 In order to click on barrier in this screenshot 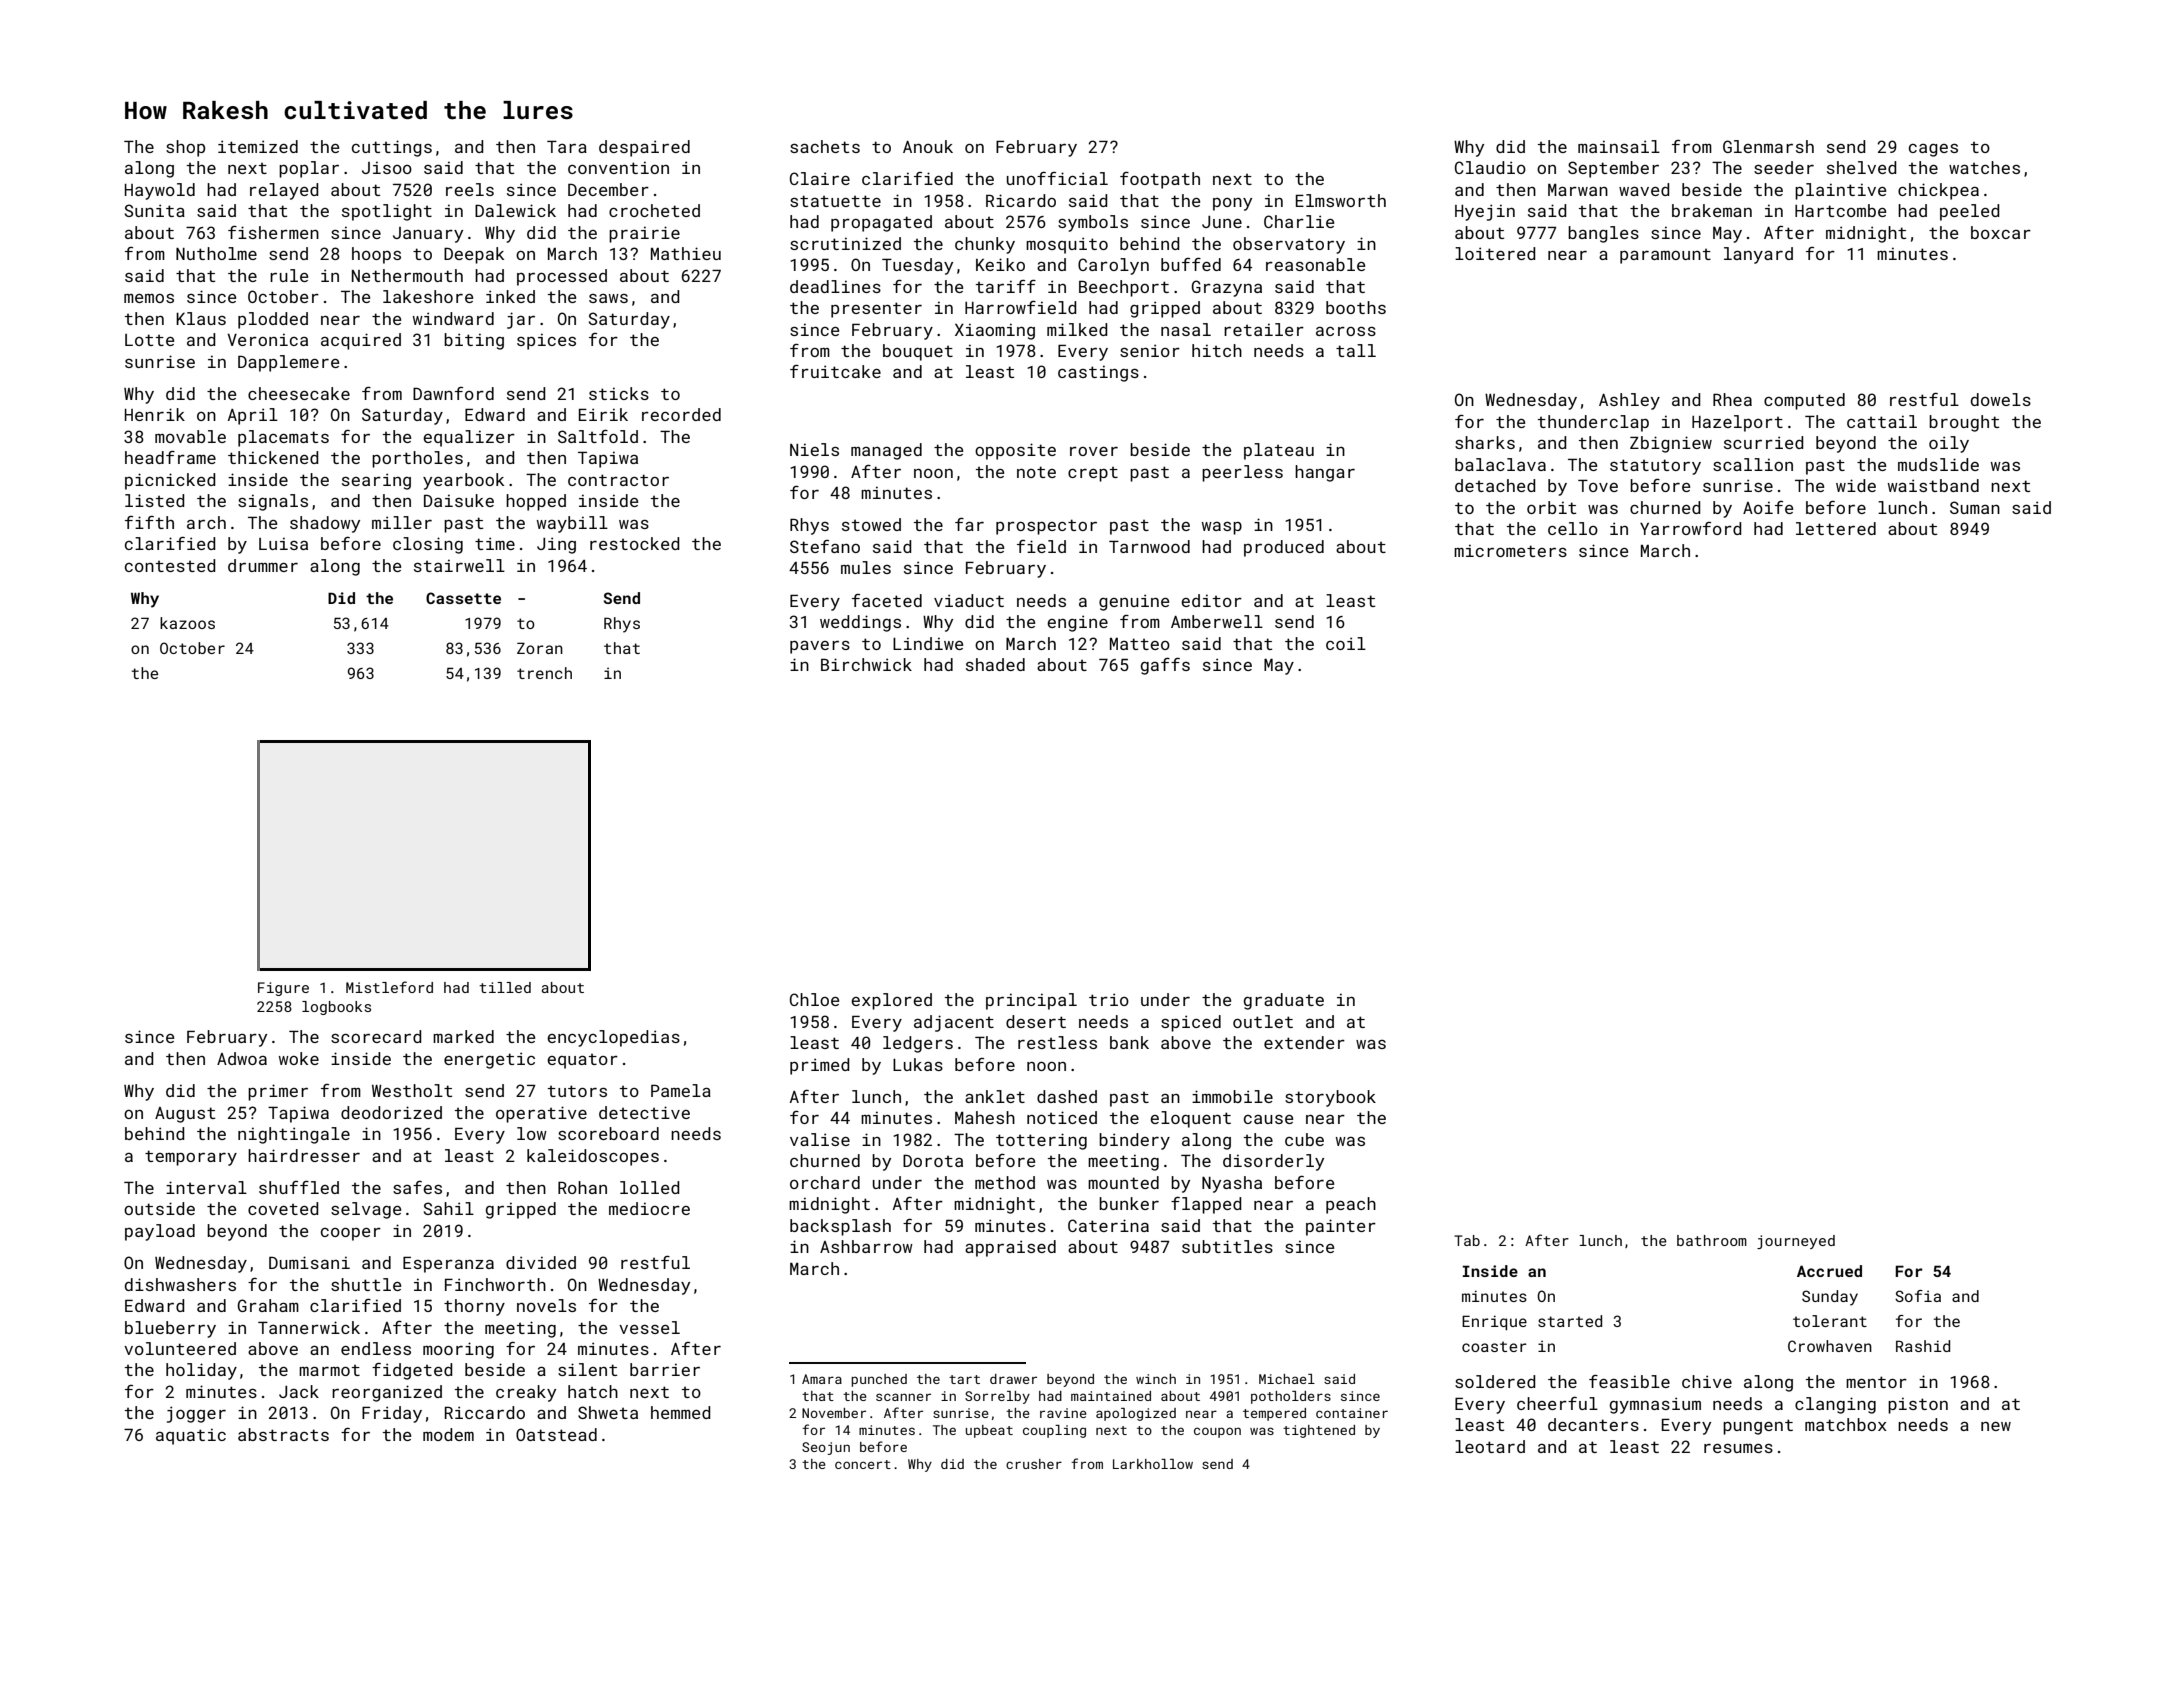, I will do `click(665, 1369)`.
